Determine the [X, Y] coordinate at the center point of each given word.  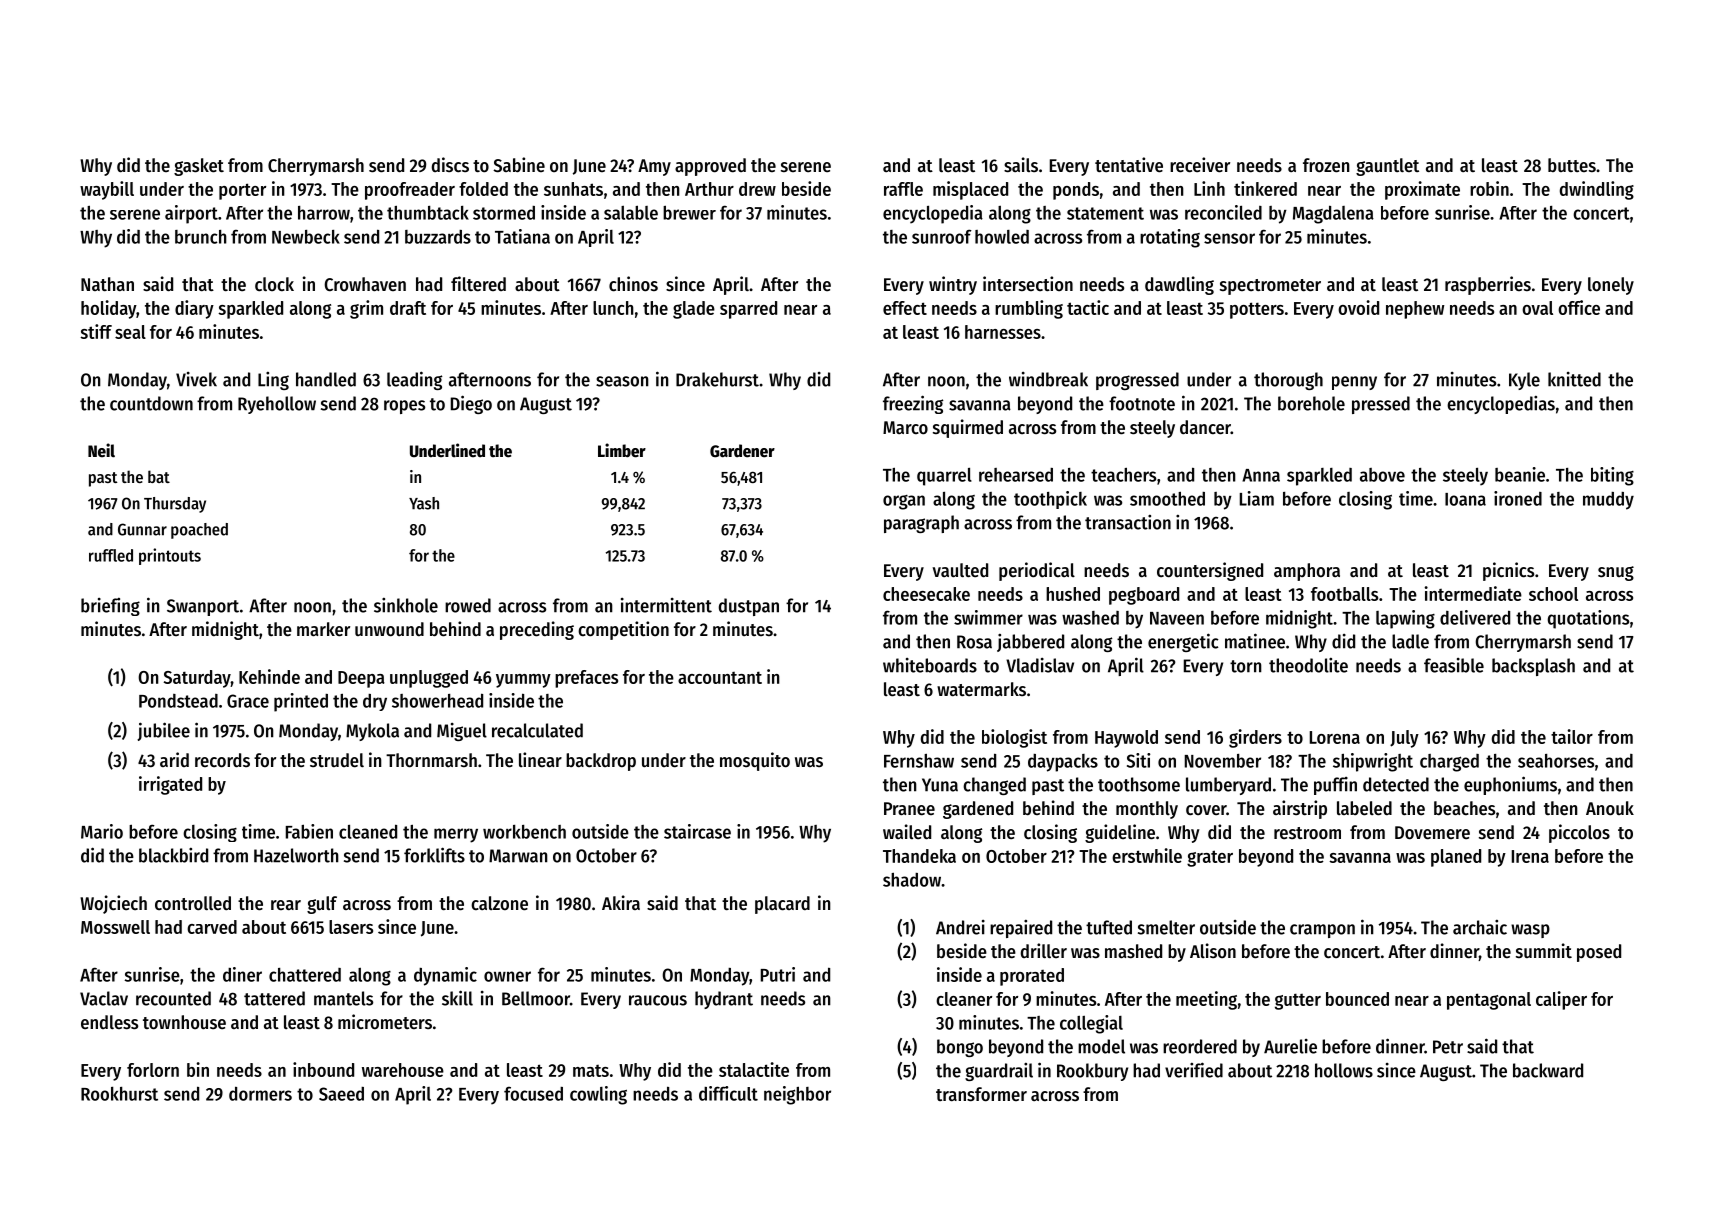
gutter [1298, 1001]
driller [1044, 950]
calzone [499, 903]
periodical [1037, 571]
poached [199, 531]
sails [1021, 165]
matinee [1255, 641]
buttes [1572, 165]
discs [450, 165]
